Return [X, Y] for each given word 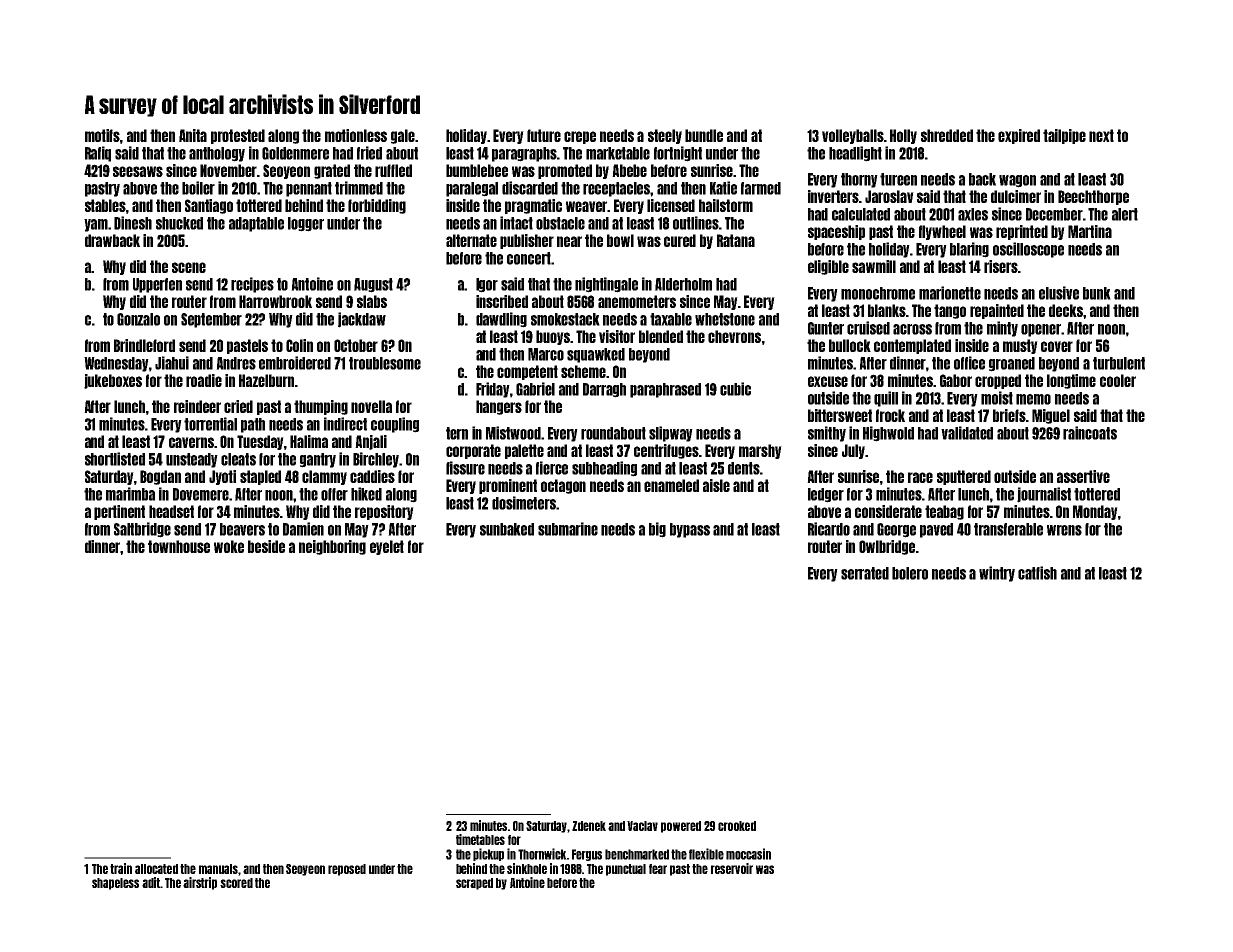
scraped [474, 884]
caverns [191, 442]
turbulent [1119, 363]
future [544, 135]
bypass [690, 530]
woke [229, 546]
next [1101, 135]
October [356, 345]
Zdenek [589, 826]
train [121, 868]
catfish [1037, 573]
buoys [553, 337]
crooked [737, 826]
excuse [828, 381]
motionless [356, 135]
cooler [1118, 380]
